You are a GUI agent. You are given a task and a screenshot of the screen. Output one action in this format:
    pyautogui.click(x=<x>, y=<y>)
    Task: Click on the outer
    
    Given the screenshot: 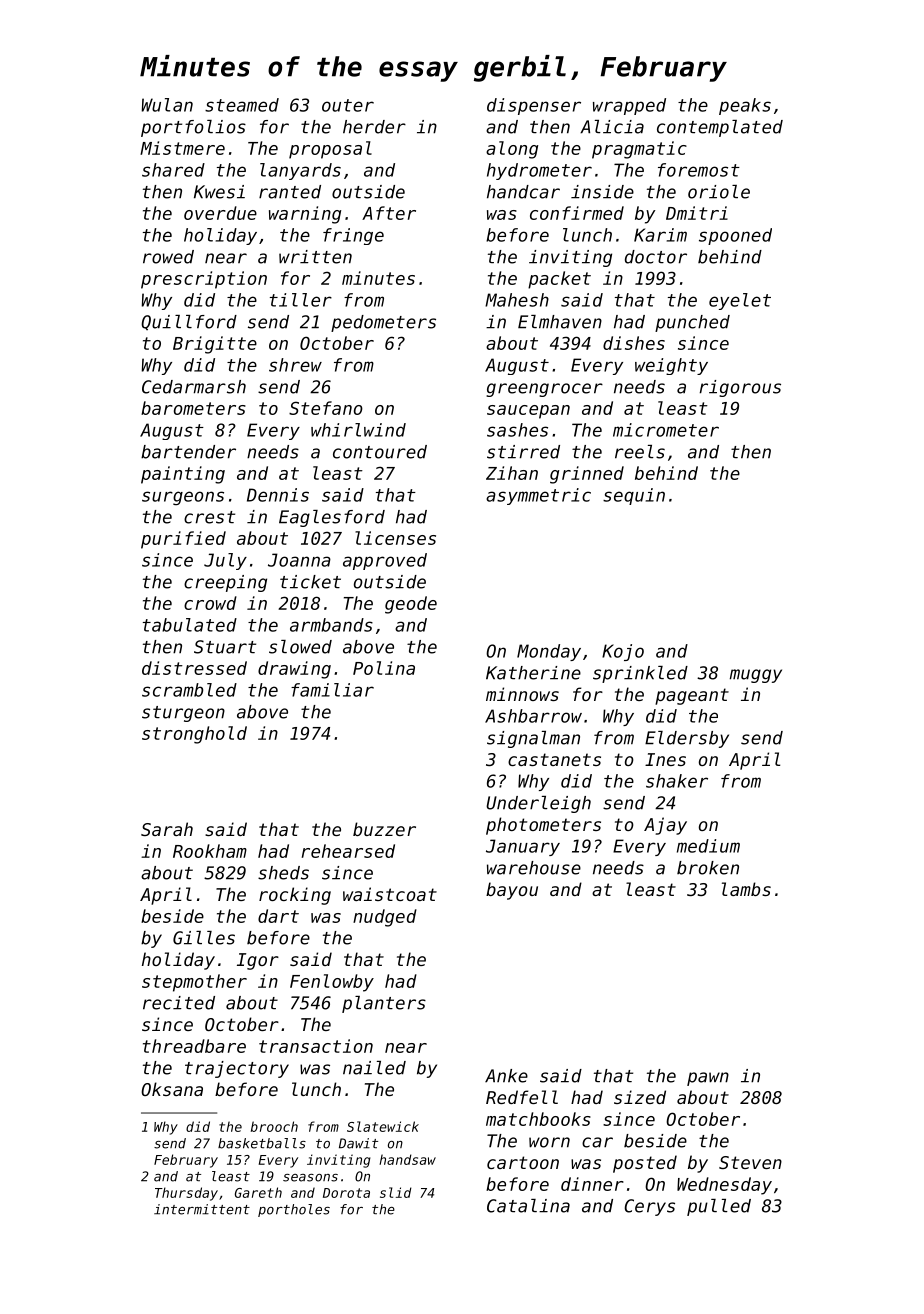 What is the action you would take?
    pyautogui.click(x=348, y=105)
